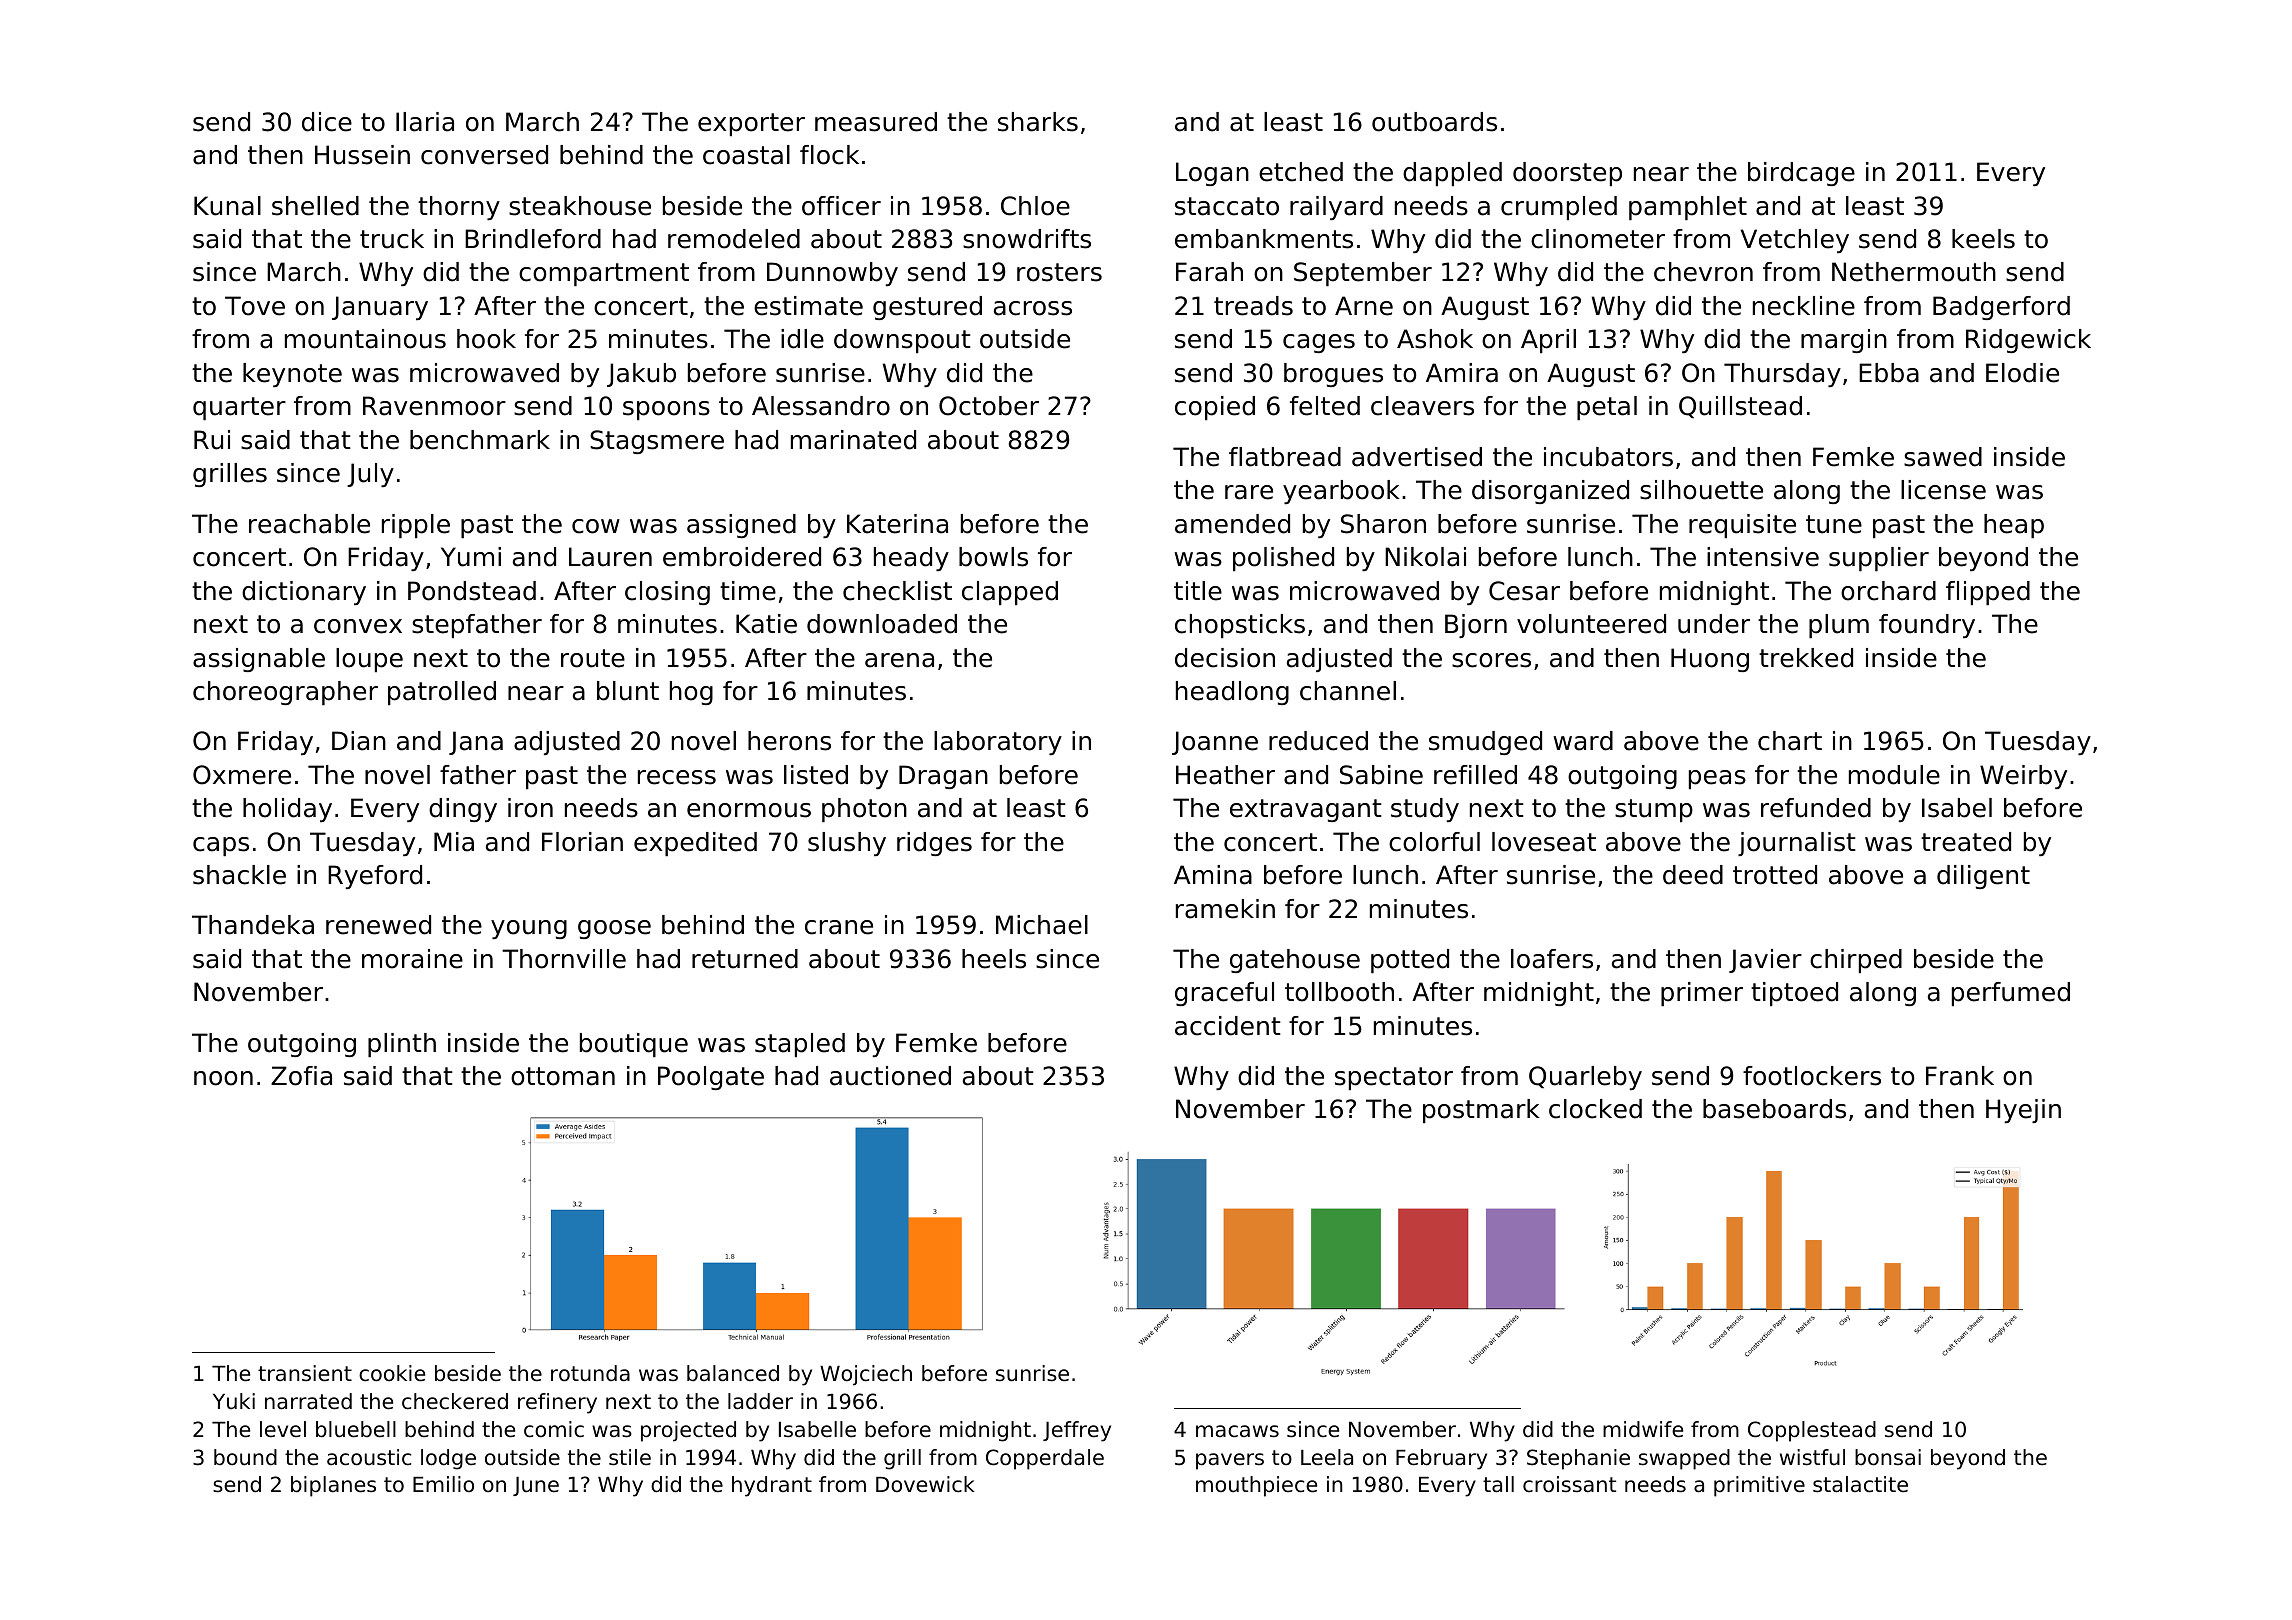 This document has width=2292, height=1620. Describe the element at coordinates (1364, 306) in the document. I see `Arne` at that location.
